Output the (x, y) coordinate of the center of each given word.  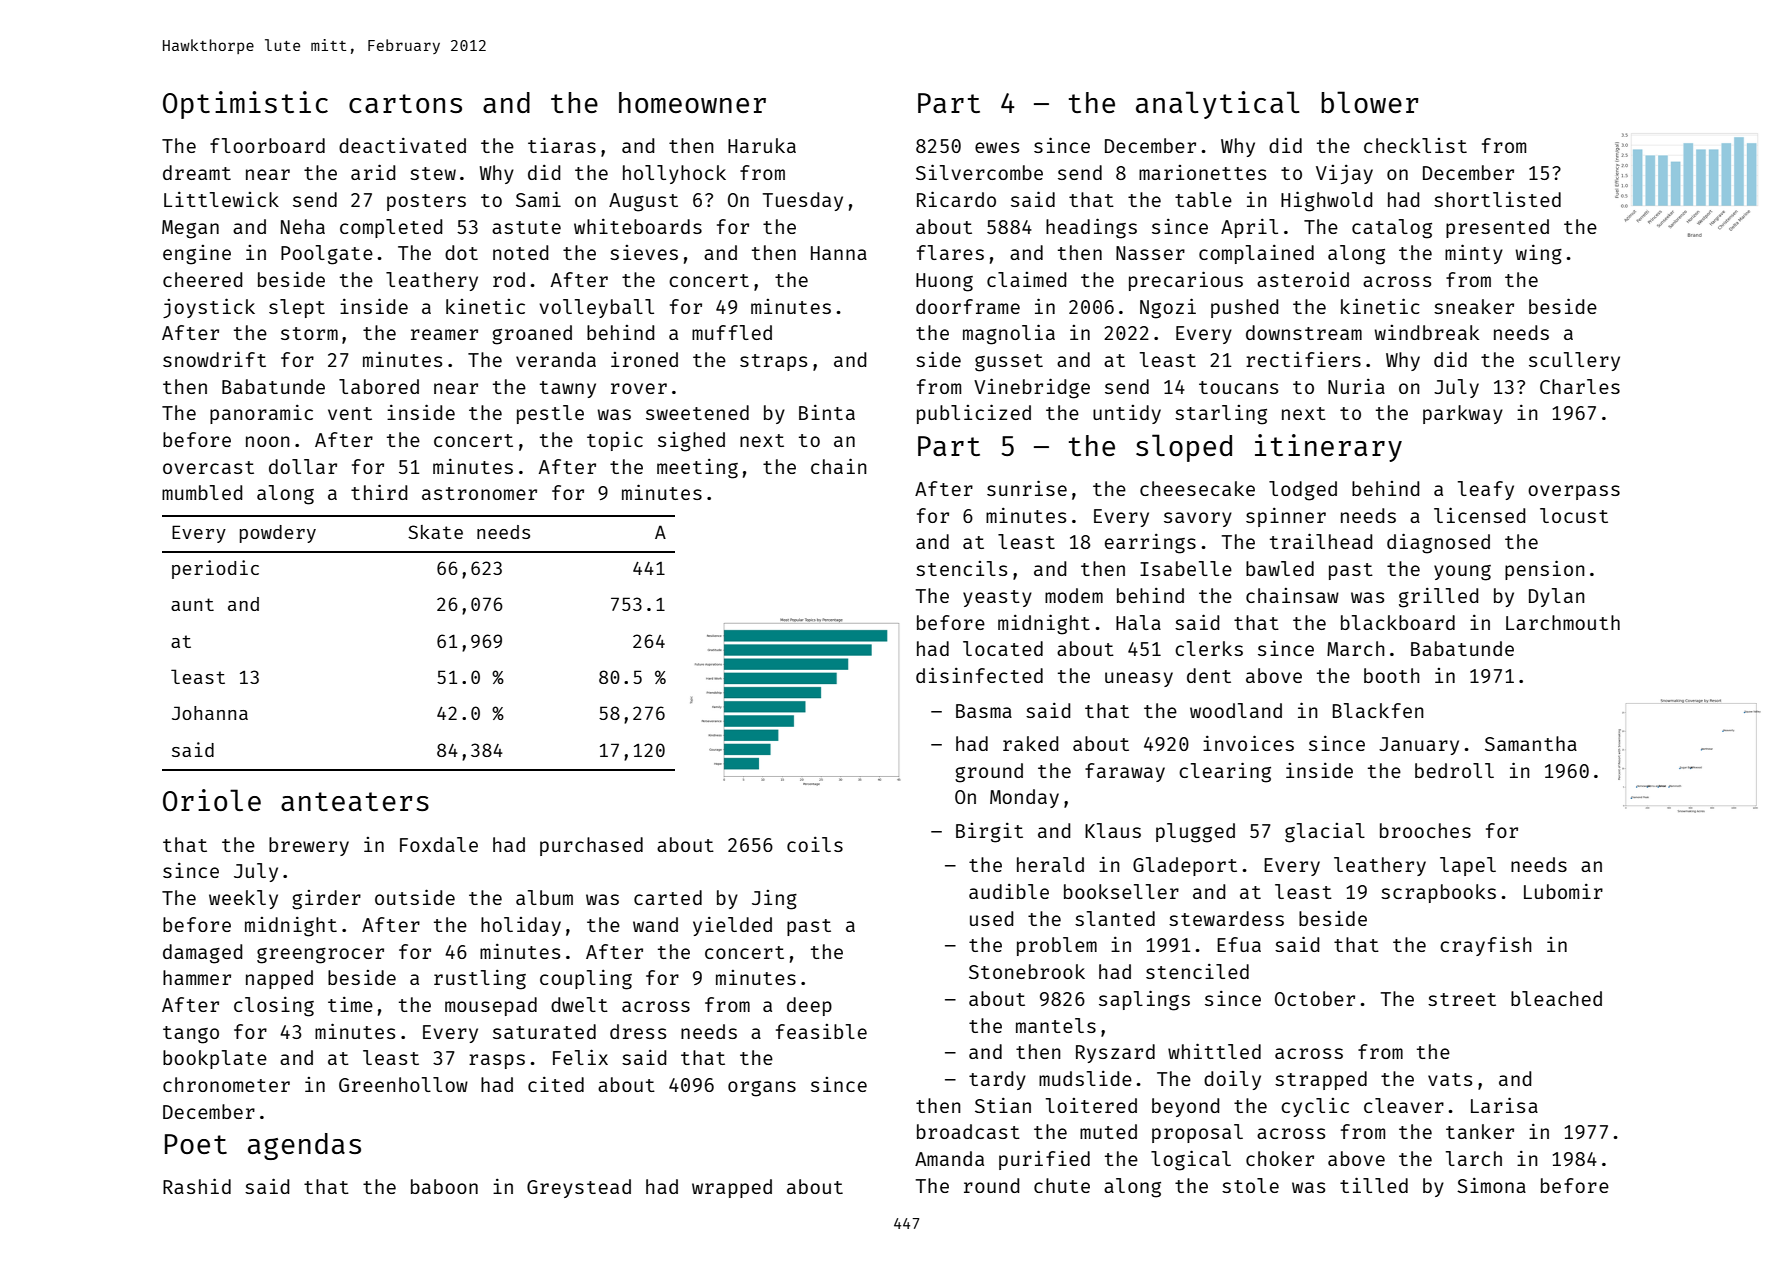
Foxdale (439, 844)
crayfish (1486, 946)
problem (1057, 946)
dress (638, 1031)
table (1203, 199)
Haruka (762, 145)
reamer (444, 334)
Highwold (1326, 201)
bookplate (215, 1059)
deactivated (402, 145)
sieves (644, 252)
